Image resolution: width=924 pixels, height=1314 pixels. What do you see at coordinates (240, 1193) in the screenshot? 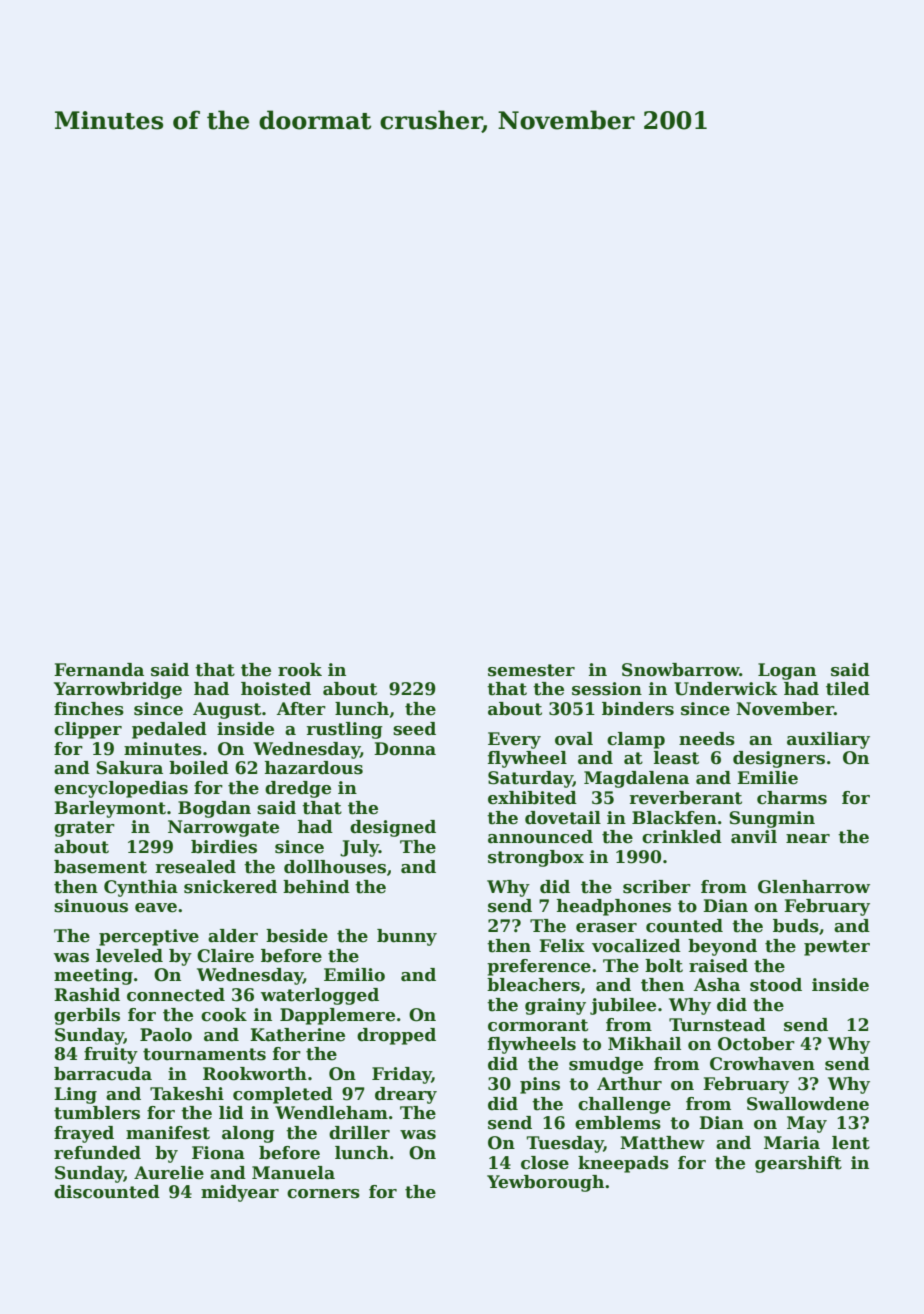
I see `midyear` at bounding box center [240, 1193].
